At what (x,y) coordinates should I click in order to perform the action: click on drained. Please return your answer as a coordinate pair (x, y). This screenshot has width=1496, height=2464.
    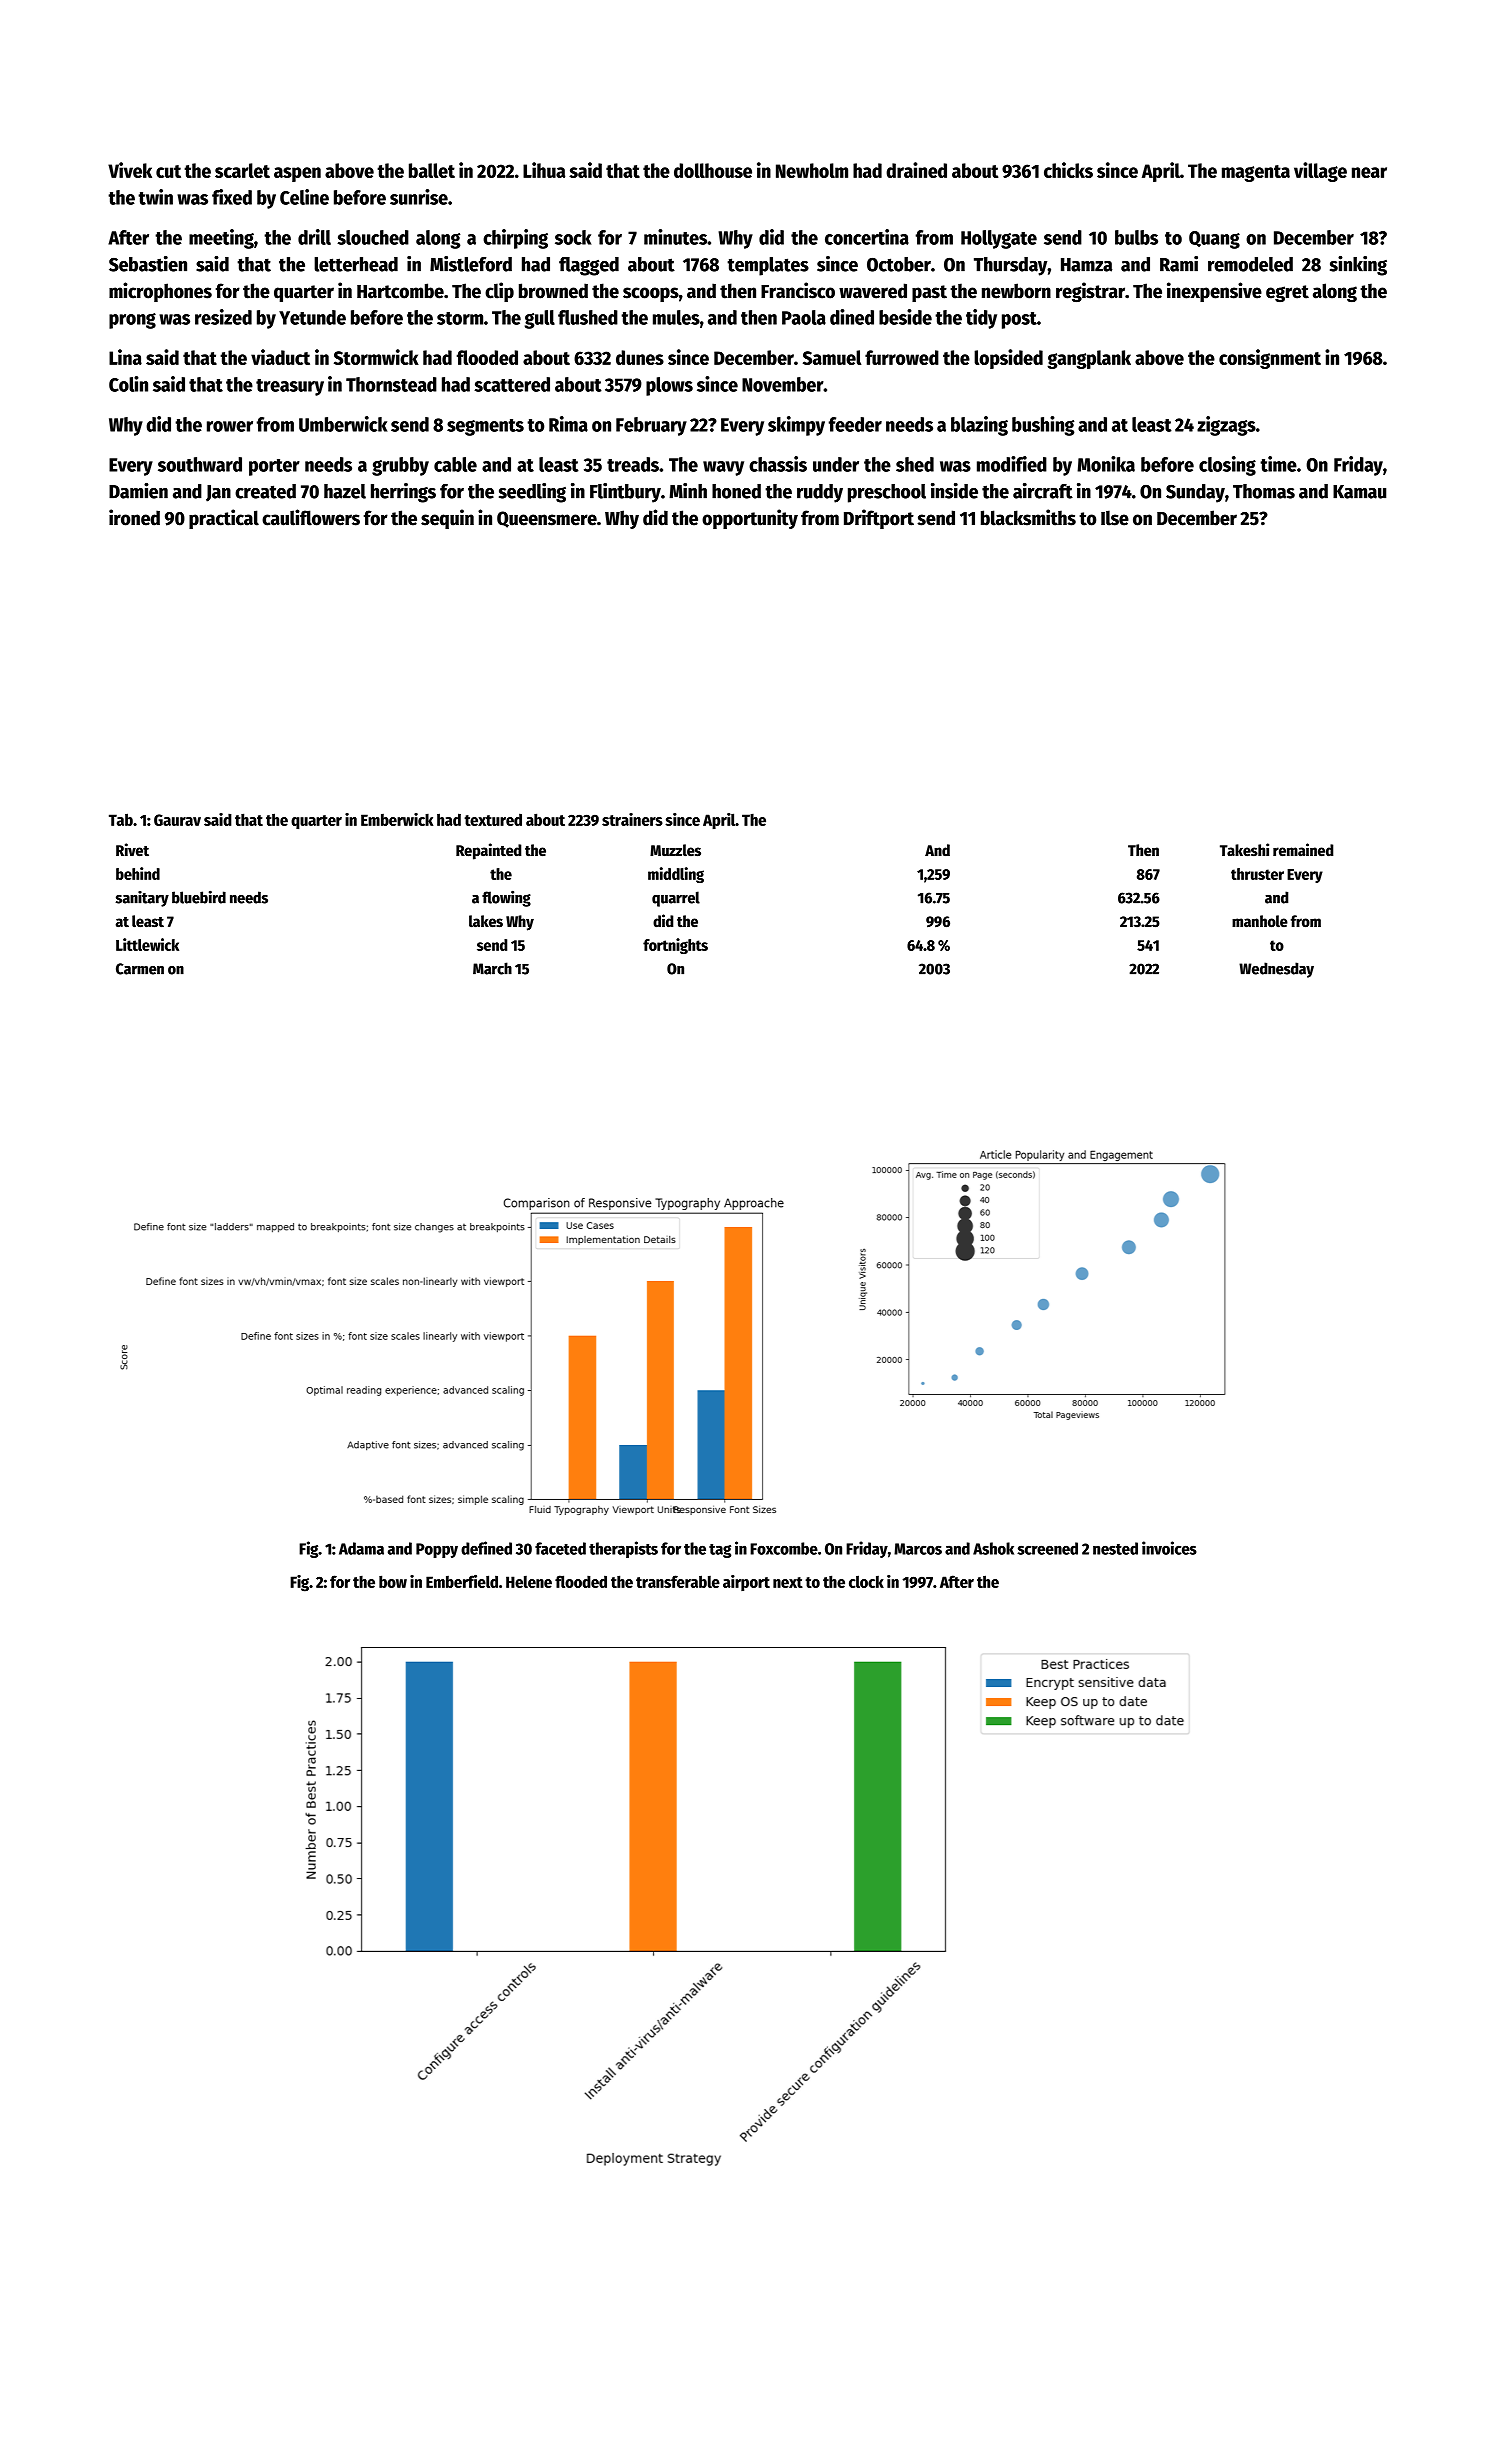
    Looking at the image, I should click on (916, 170).
